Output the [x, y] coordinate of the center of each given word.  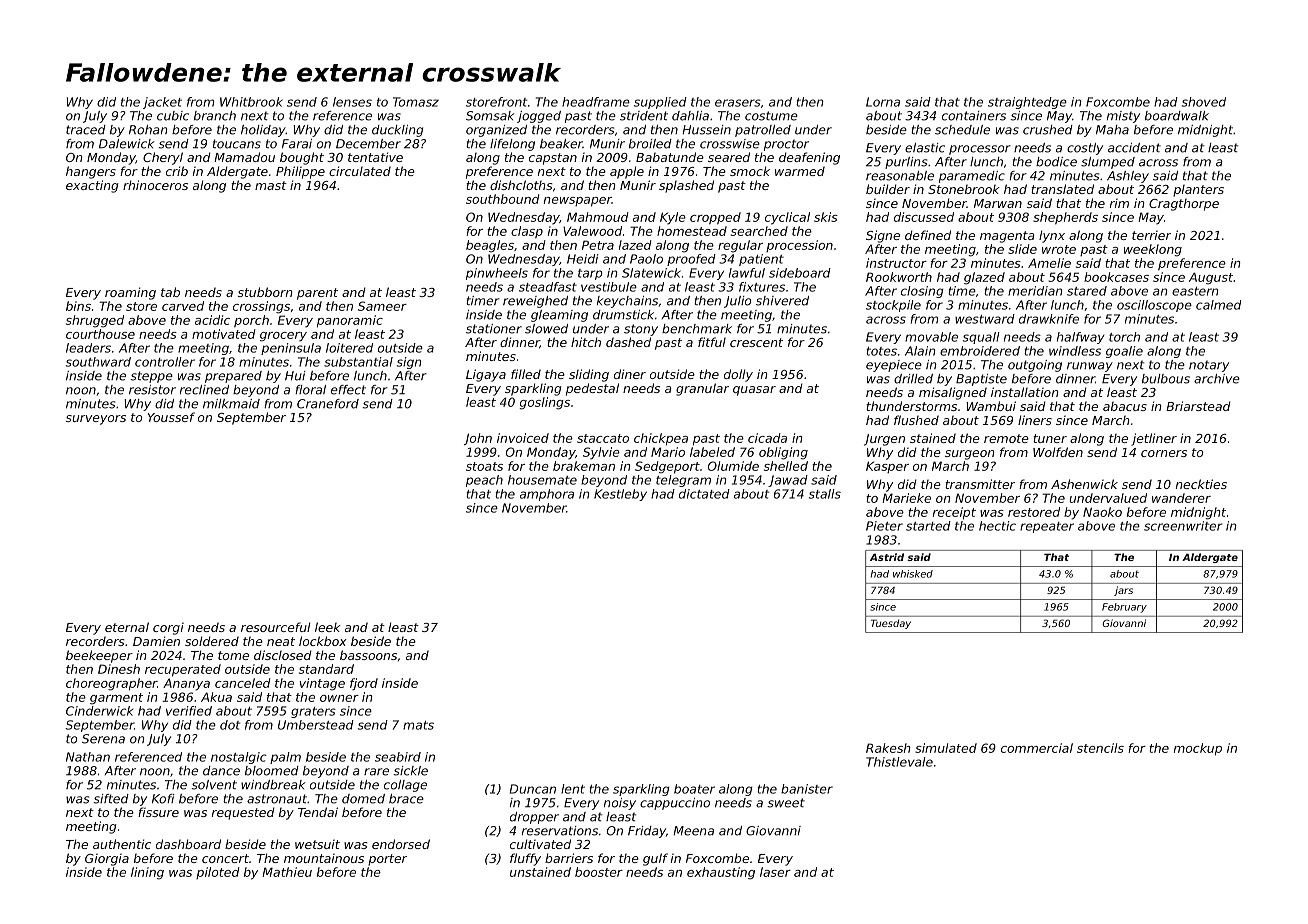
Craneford [328, 404]
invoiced [523, 438]
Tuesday [891, 624]
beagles [490, 246]
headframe [596, 102]
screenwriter [1183, 526]
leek [328, 627]
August [1211, 278]
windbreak [273, 785]
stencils [1100, 748]
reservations [560, 831]
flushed [916, 420]
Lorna [883, 102]
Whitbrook [251, 102]
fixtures [762, 287]
